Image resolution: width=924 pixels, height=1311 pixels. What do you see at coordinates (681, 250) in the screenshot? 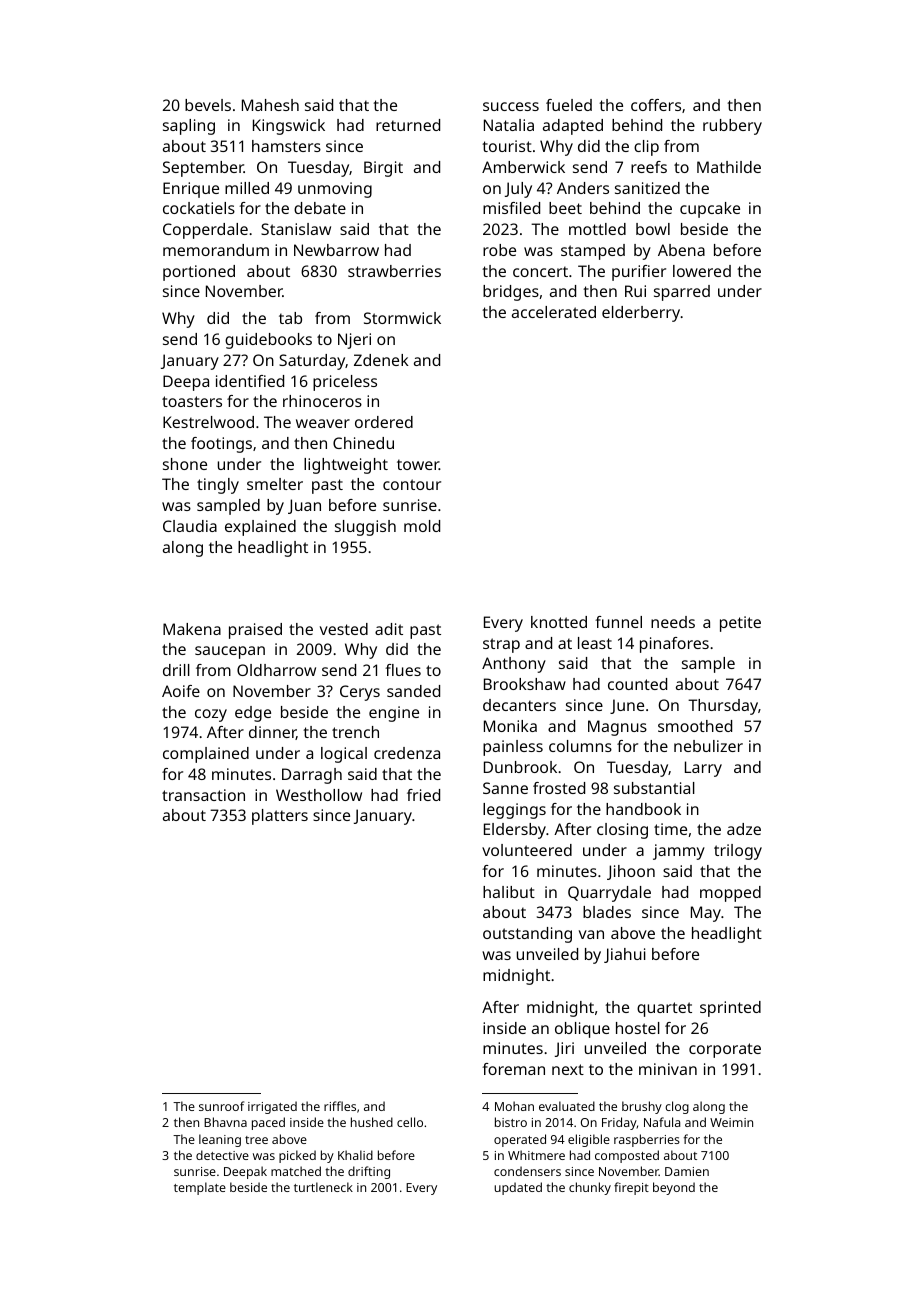
I see `Abena` at bounding box center [681, 250].
